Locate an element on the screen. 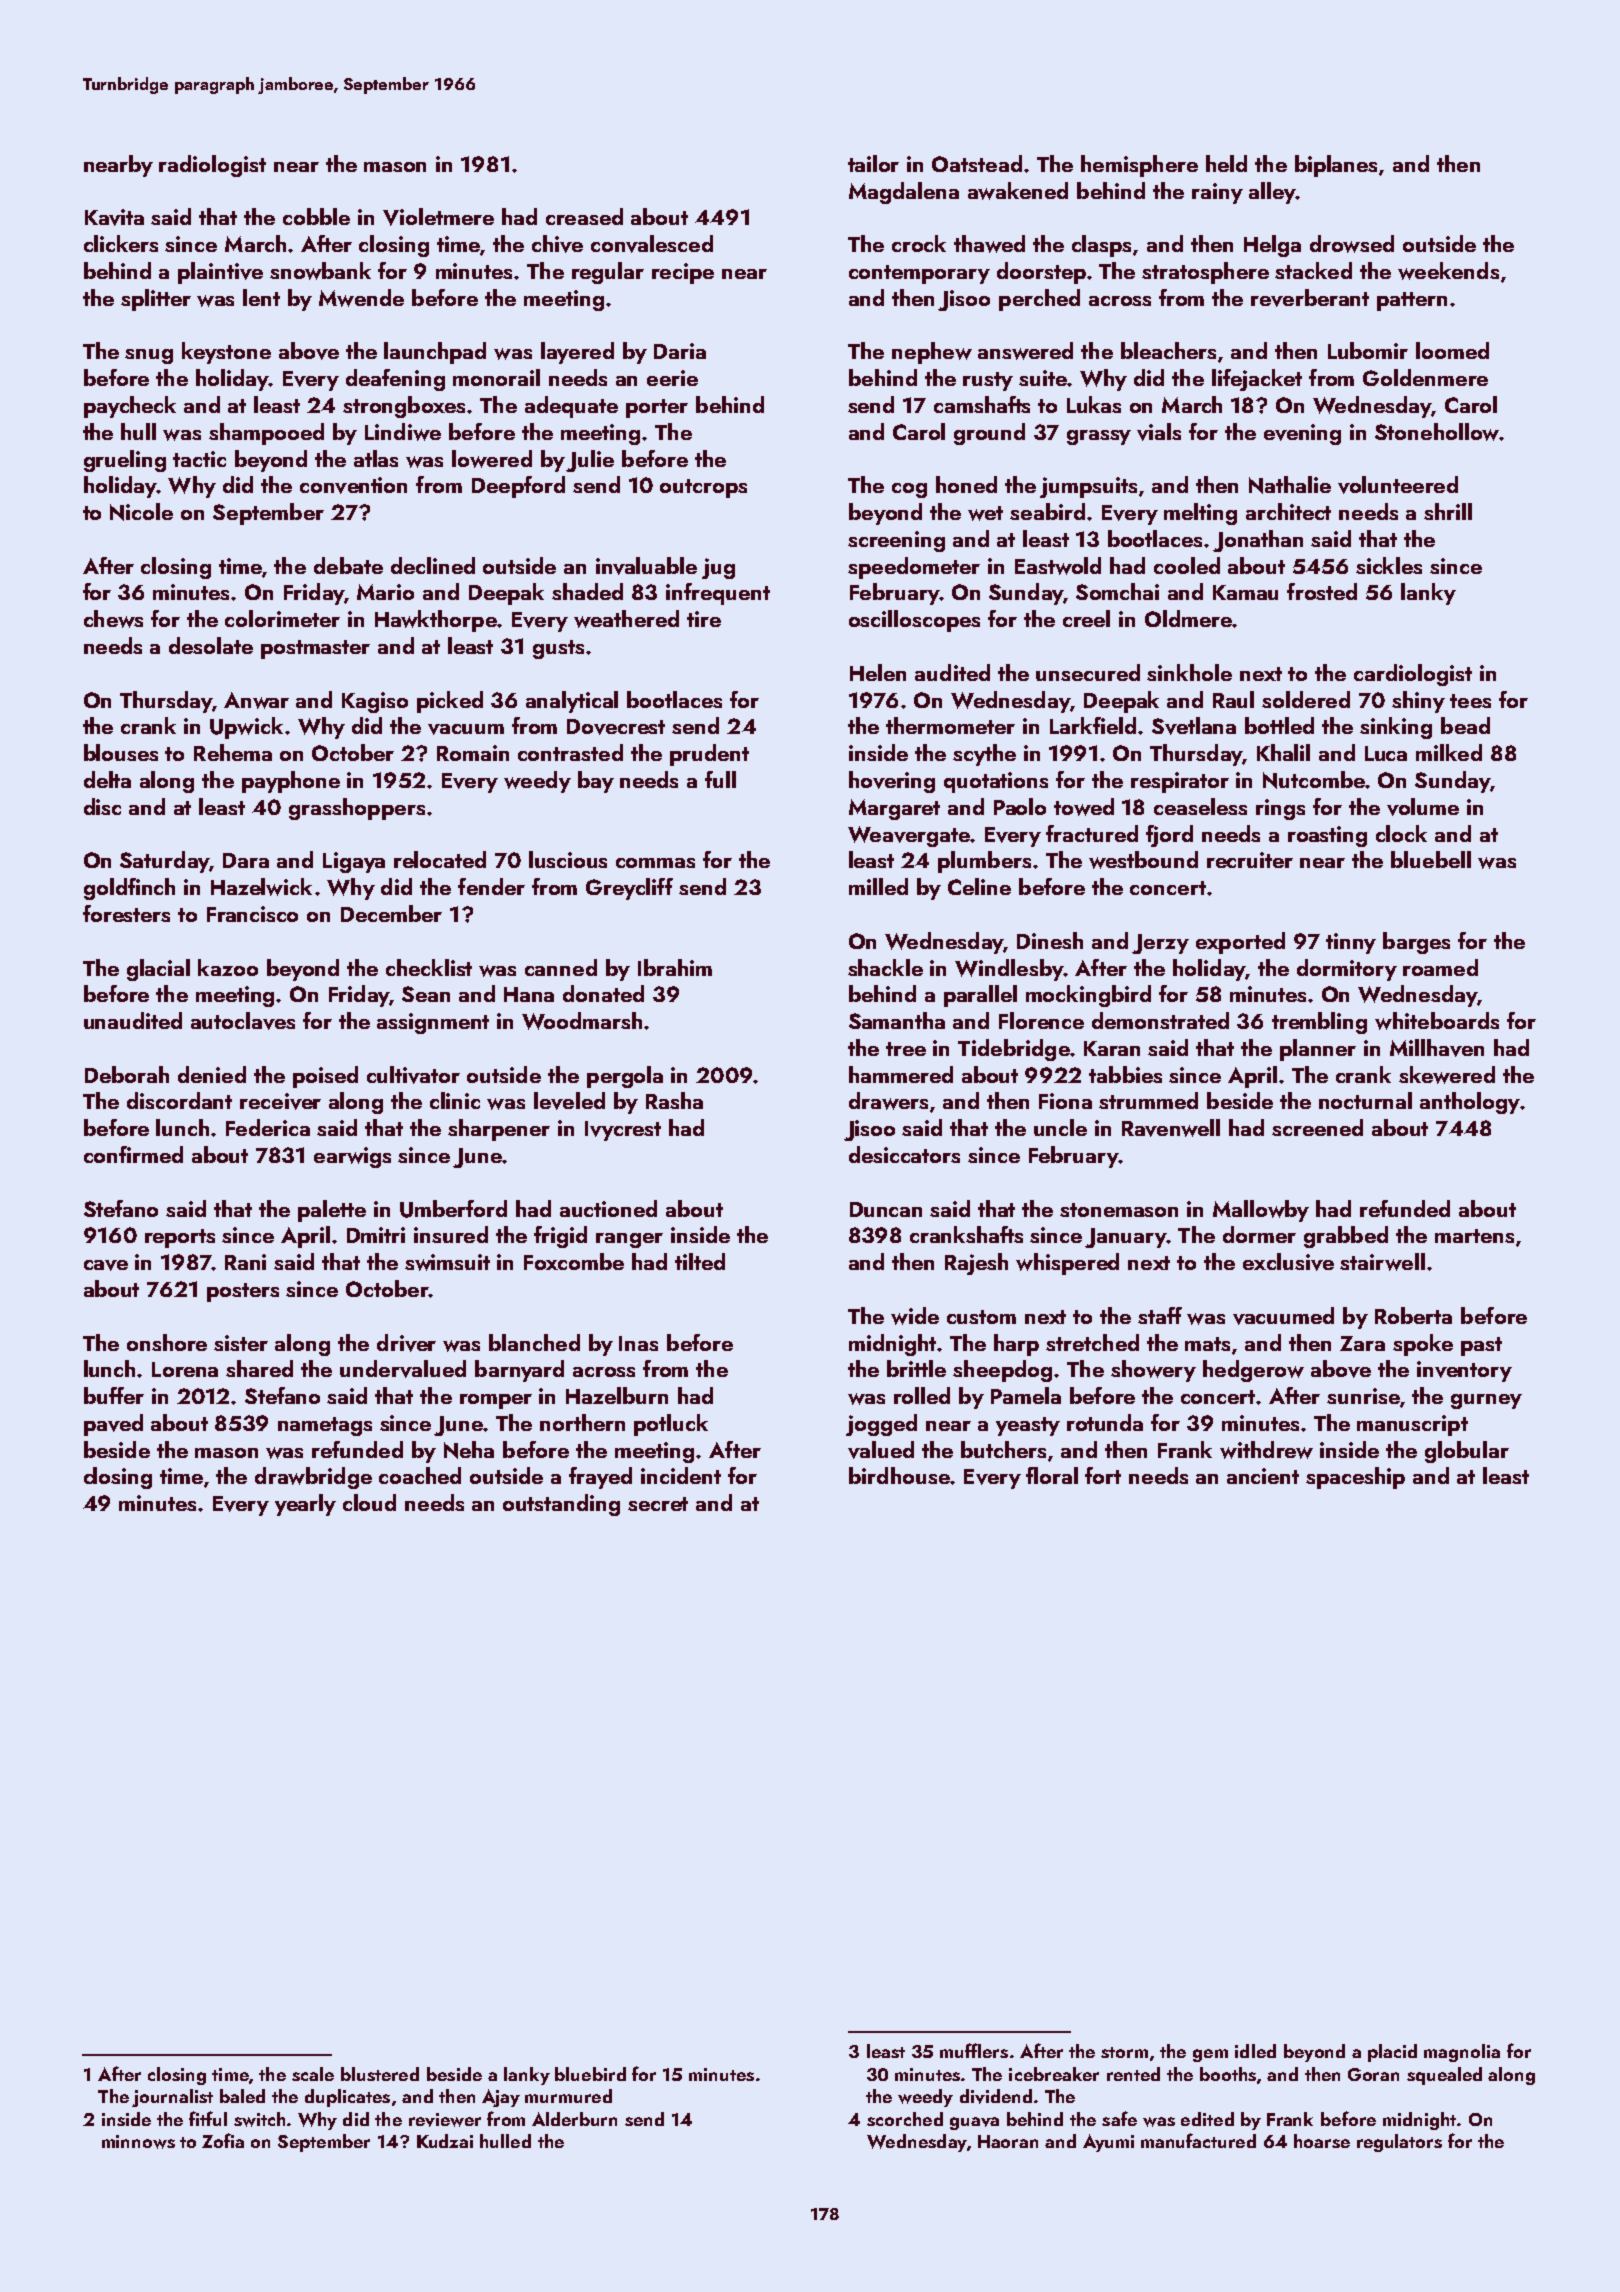 This screenshot has height=2292, width=1620. tilted is located at coordinates (700, 1261).
